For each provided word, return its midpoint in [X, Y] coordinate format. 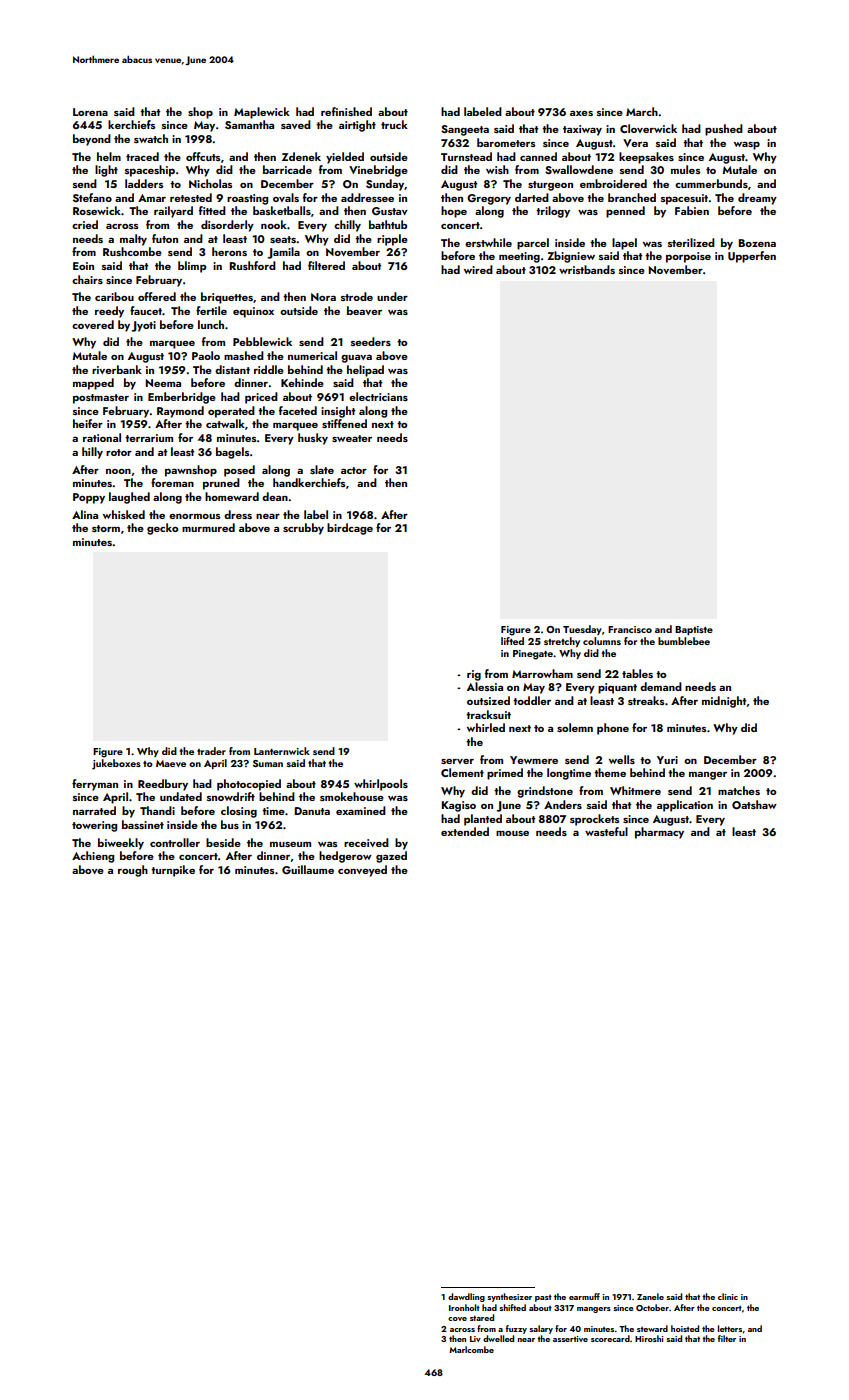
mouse [512, 833]
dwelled [498, 1338]
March [642, 111]
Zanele [650, 1296]
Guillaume [308, 869]
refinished [346, 111]
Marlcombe [471, 1349]
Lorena [90, 112]
